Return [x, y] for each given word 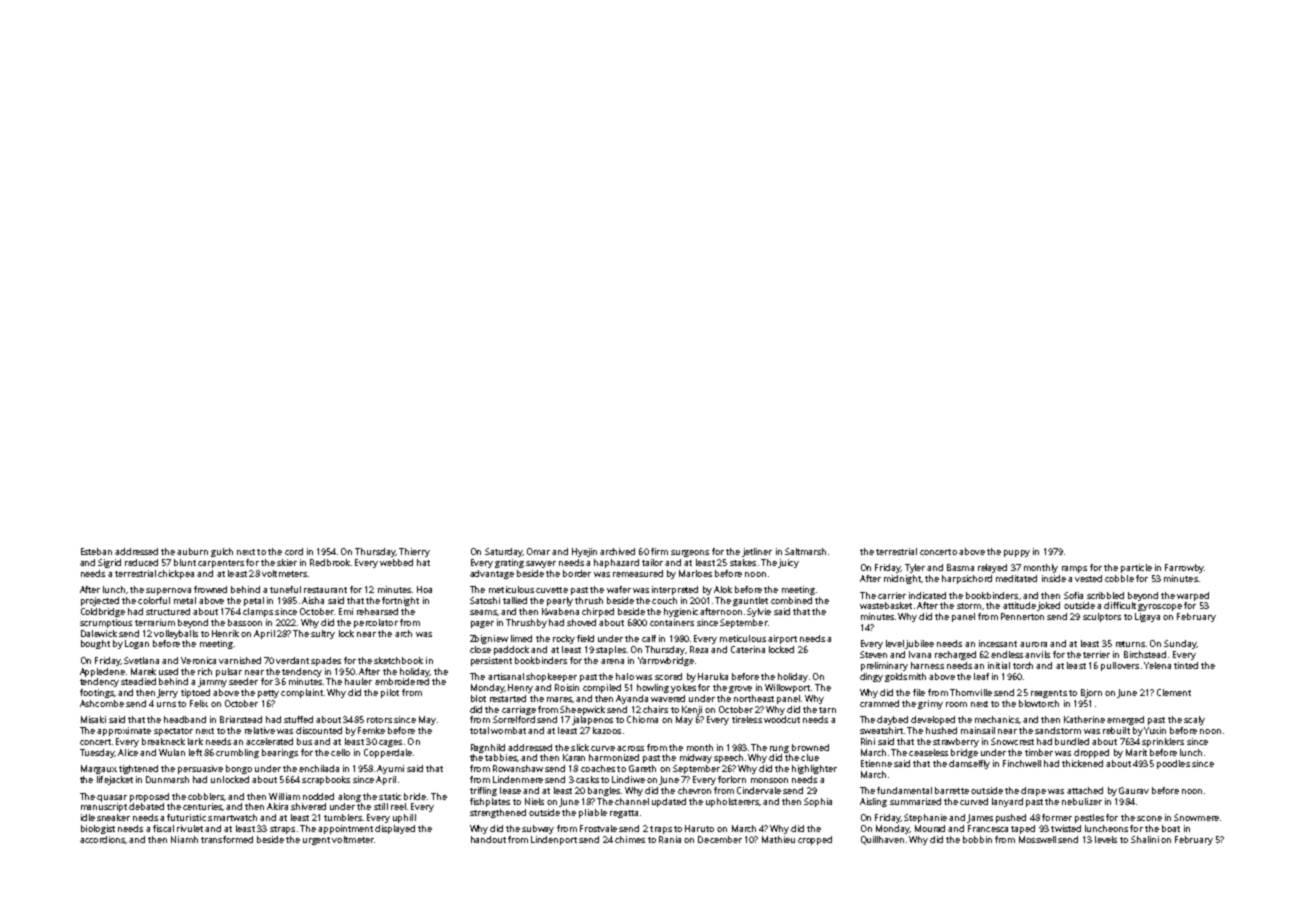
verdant [292, 660]
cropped [815, 840]
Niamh [184, 839]
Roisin [567, 687]
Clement [1174, 692]
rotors [379, 720]
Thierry [414, 552]
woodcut [782, 719]
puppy [1017, 553]
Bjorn [1091, 693]
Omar [538, 551]
